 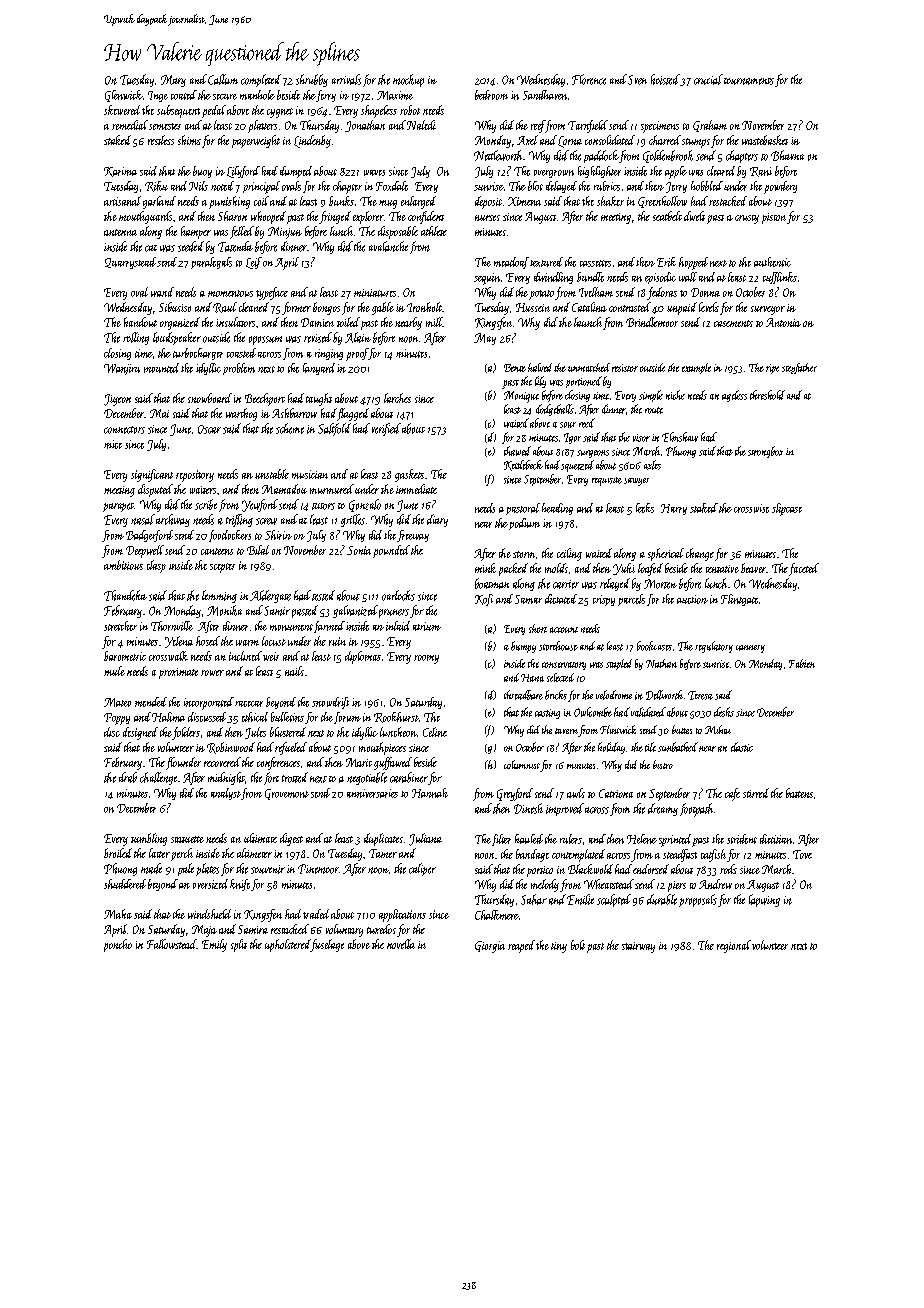 What do you see at coordinates (394, 613) in the screenshot?
I see `pruners` at bounding box center [394, 613].
